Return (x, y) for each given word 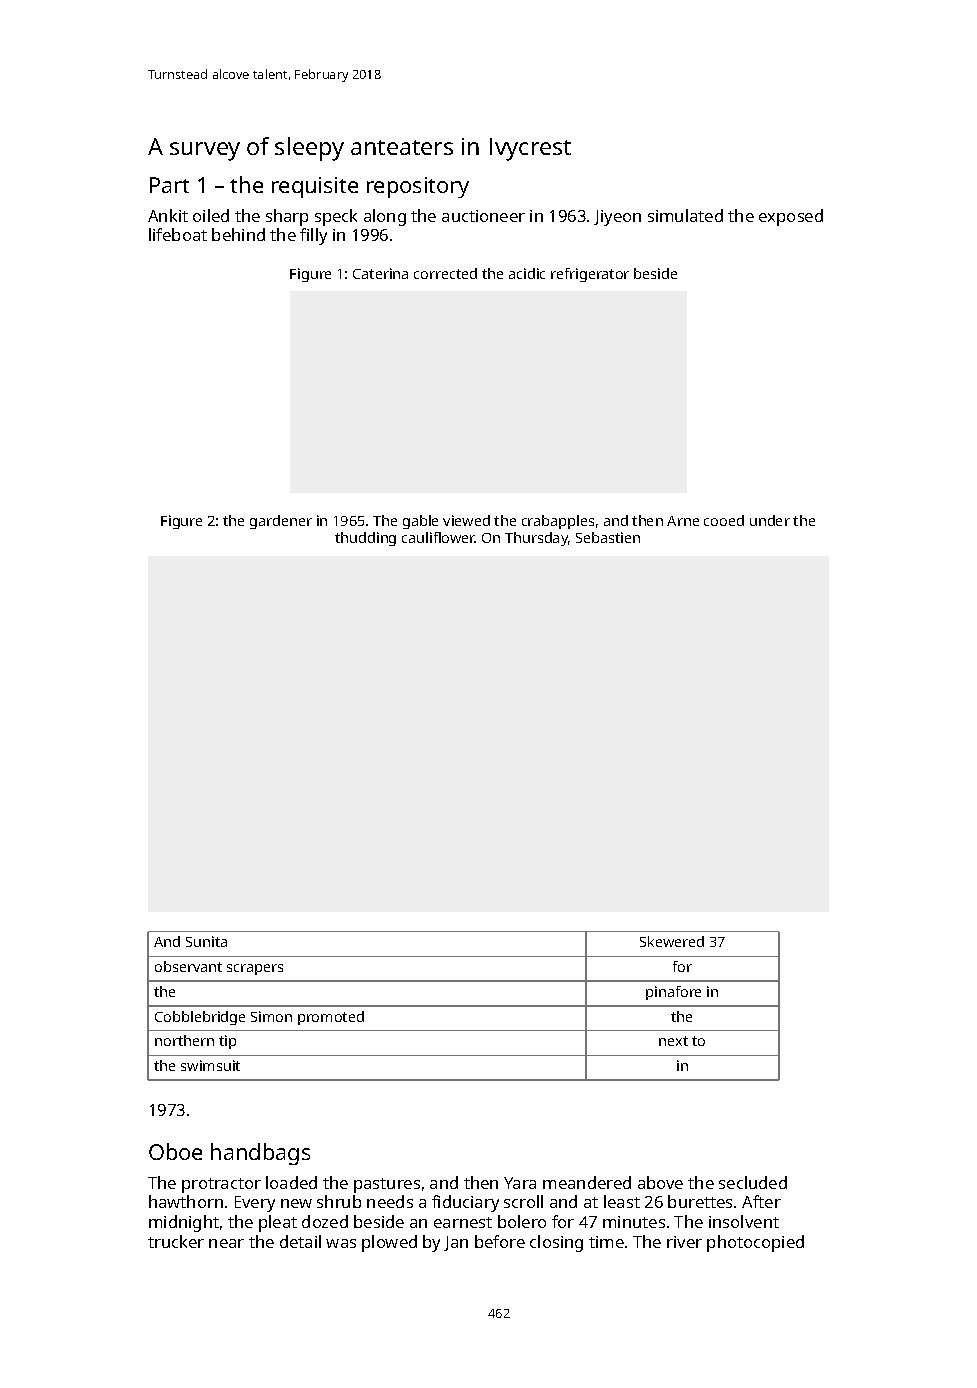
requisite (315, 187)
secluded (753, 1182)
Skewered (672, 941)
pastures (387, 1185)
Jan (456, 1243)
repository (418, 187)
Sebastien (608, 537)
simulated (685, 215)
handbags (260, 1154)
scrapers (255, 969)
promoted (331, 1018)
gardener (281, 522)
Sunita (206, 941)
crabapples (558, 522)
